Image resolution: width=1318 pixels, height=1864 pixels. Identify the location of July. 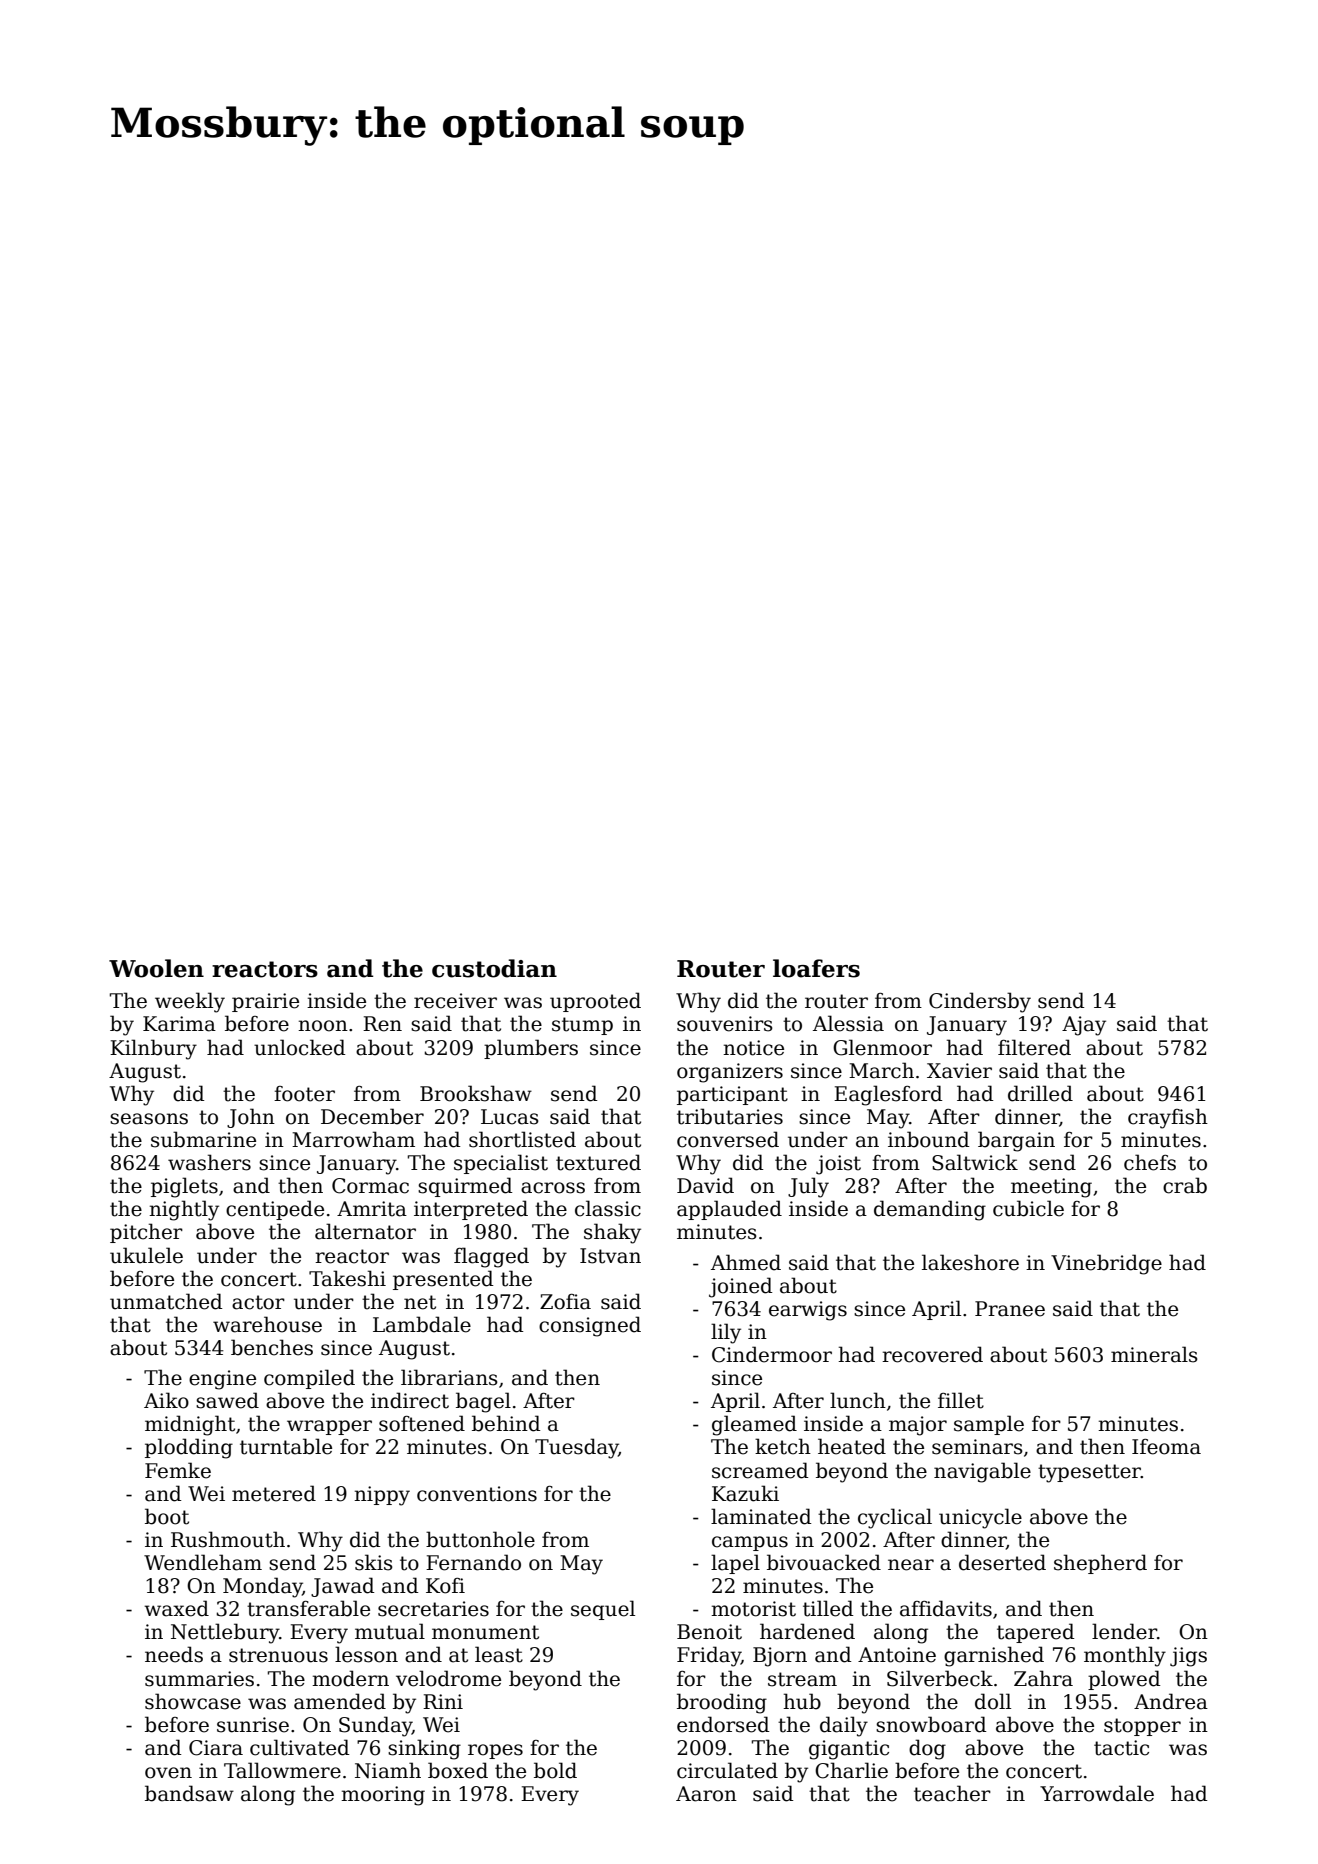
(808, 1187).
